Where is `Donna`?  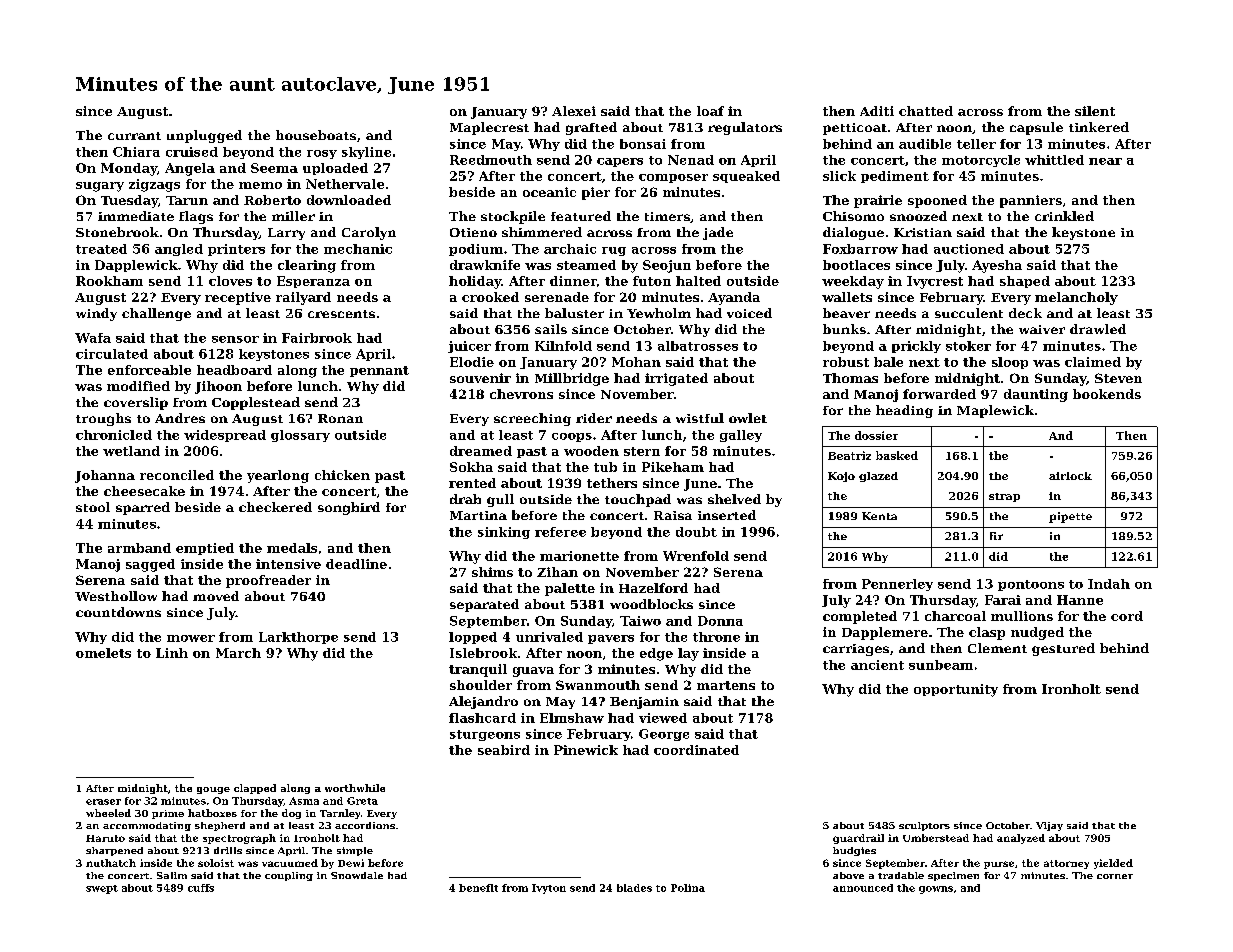
Donna is located at coordinates (720, 621).
